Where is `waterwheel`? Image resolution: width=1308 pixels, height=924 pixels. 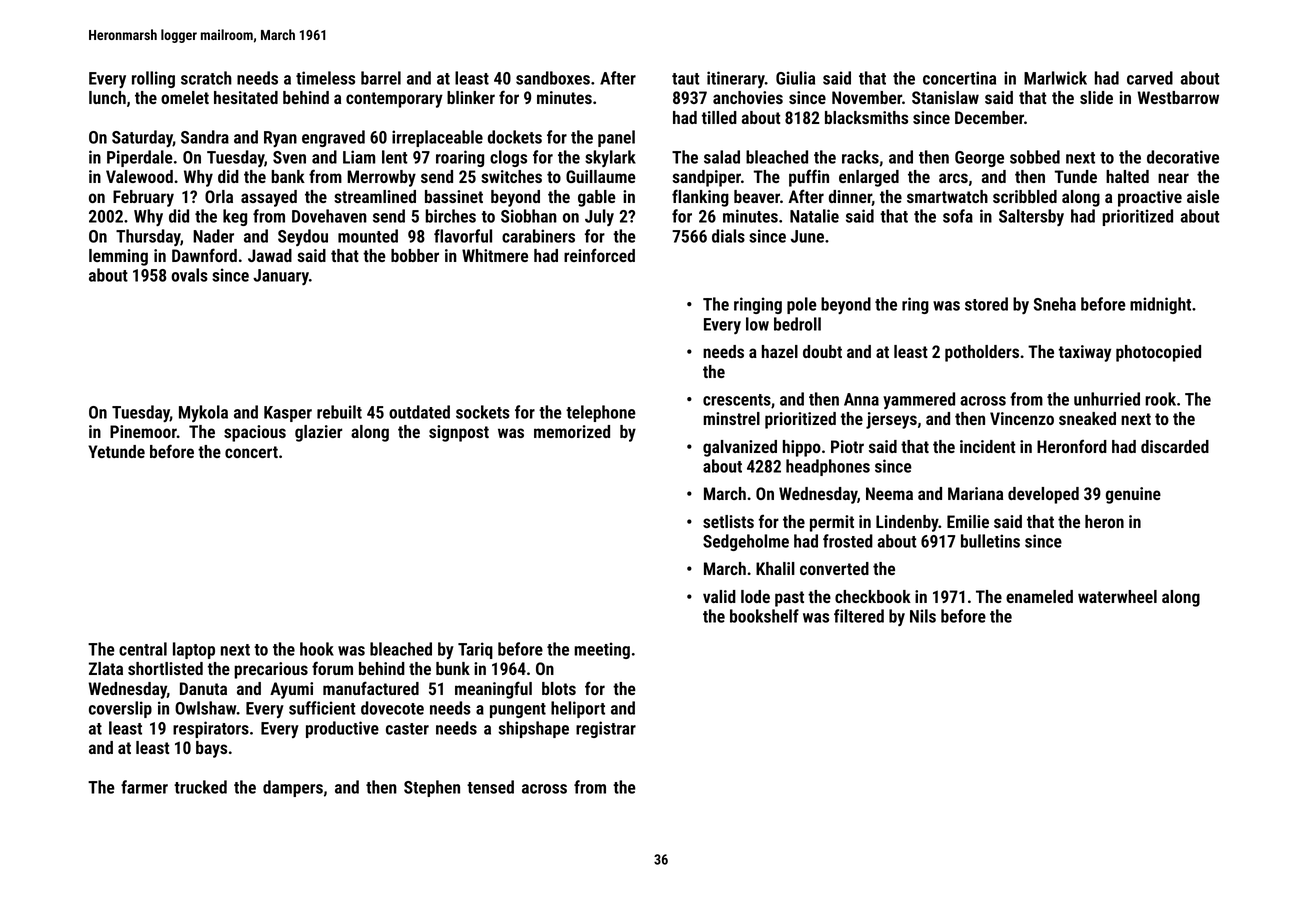 waterwheel is located at coordinates (1117, 596).
